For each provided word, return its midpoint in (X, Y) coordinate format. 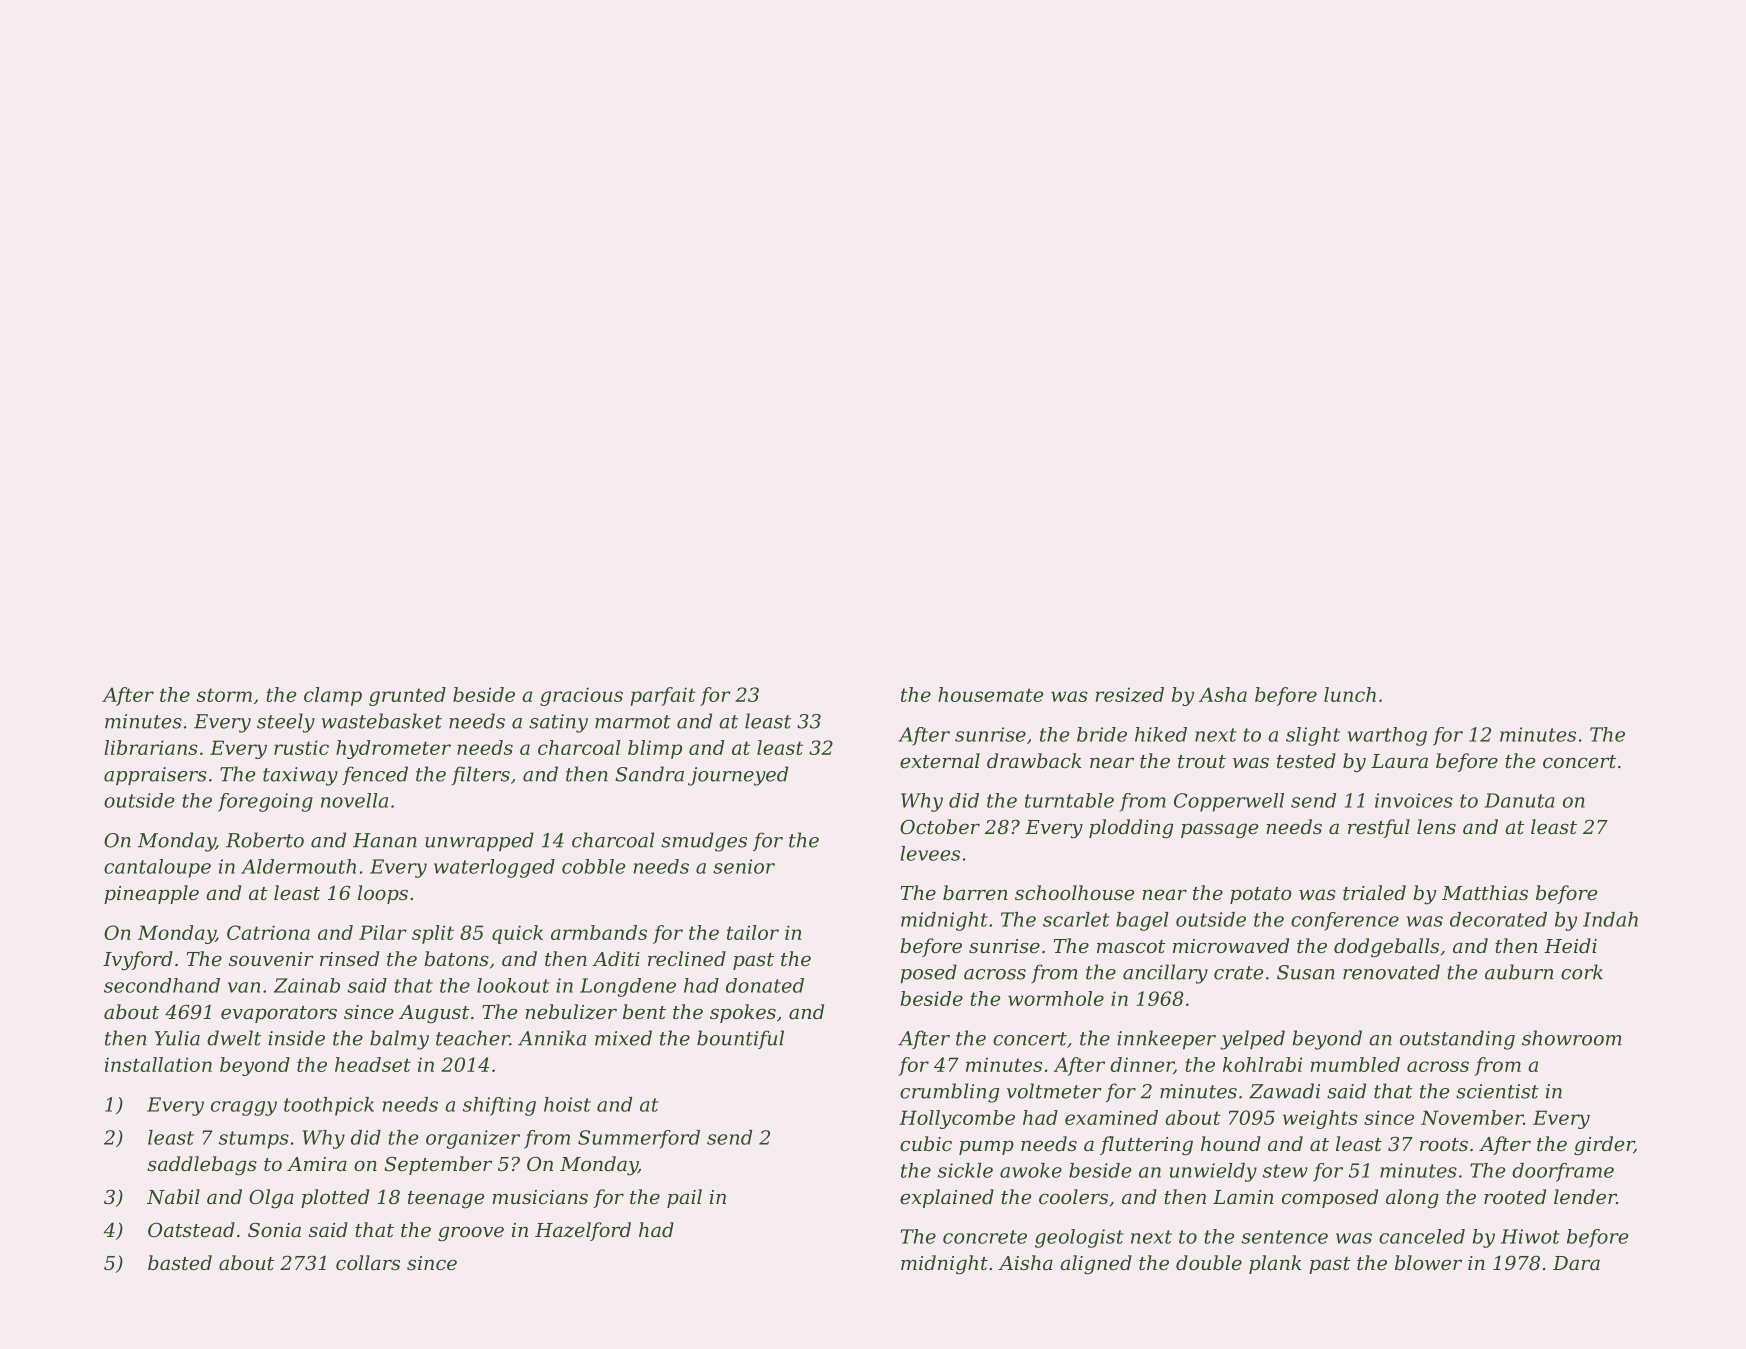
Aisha (1025, 1262)
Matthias (1485, 892)
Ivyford (138, 961)
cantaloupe (157, 868)
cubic (926, 1143)
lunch (1350, 694)
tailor (753, 932)
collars (368, 1262)
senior (744, 866)
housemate (990, 694)
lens (1436, 826)
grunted (407, 696)
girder (1604, 1145)
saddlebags (202, 1165)
